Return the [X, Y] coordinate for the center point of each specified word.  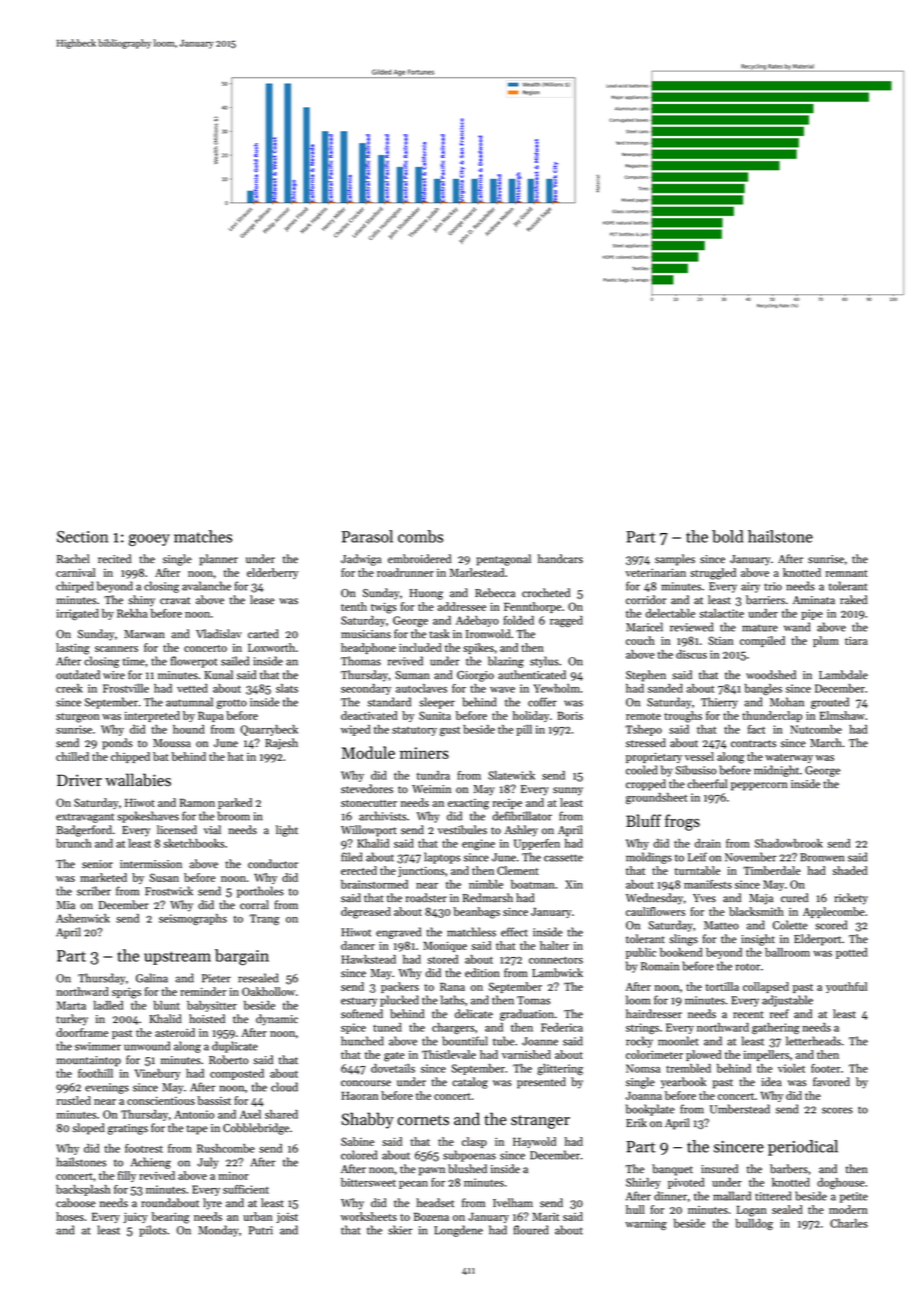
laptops [442, 858]
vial [212, 829]
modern [848, 1209]
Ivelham [513, 1202]
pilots [153, 1231]
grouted [830, 703]
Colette [790, 925]
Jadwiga [361, 560]
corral [254, 905]
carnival [75, 572]
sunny [568, 791]
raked [853, 600]
